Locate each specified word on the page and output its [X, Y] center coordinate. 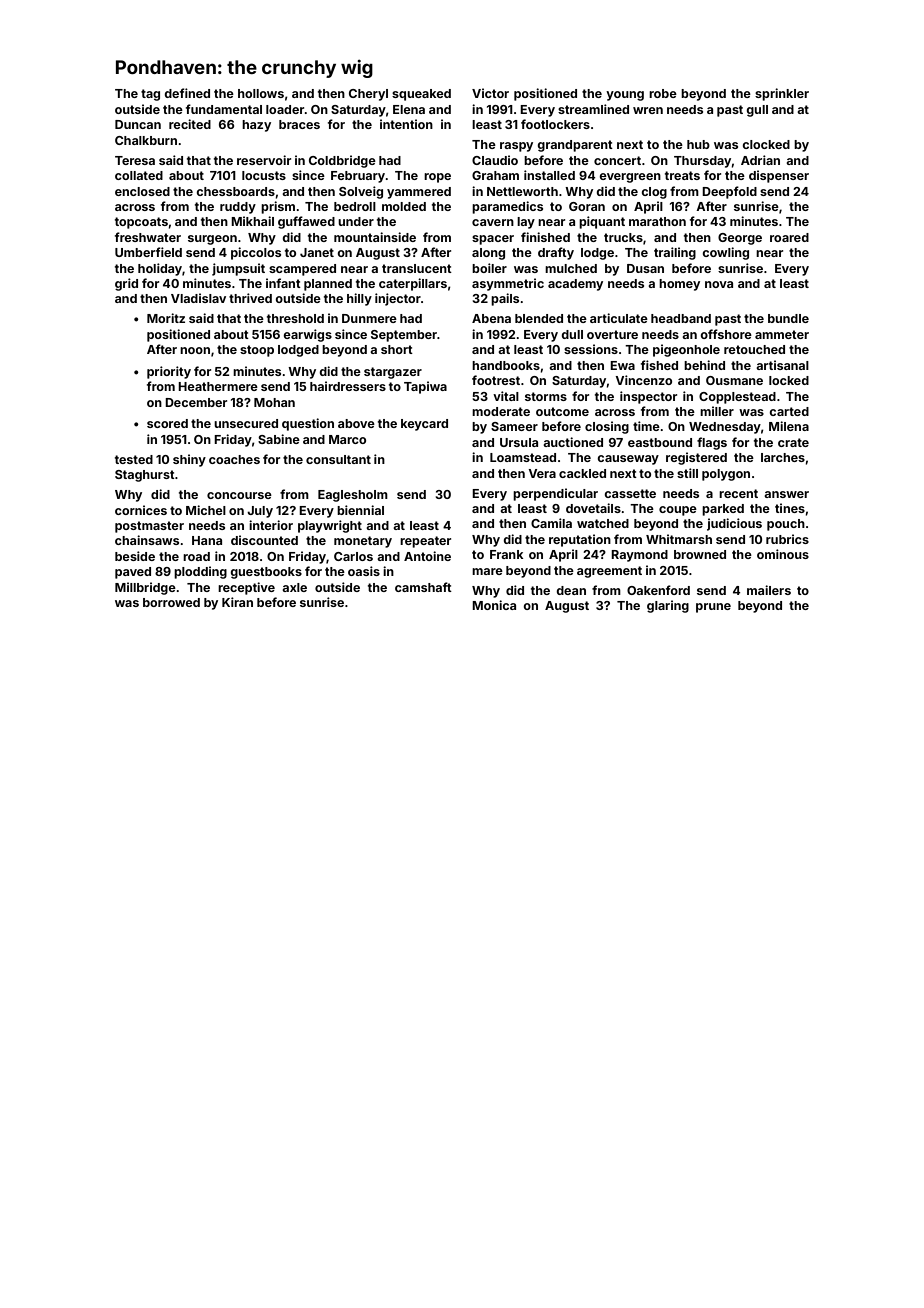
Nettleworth [522, 191]
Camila [551, 523]
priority [169, 372]
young [625, 96]
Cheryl [368, 95]
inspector [648, 397]
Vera [542, 473]
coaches [234, 459]
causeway [628, 460]
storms [546, 396]
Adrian [760, 160]
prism [278, 207]
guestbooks [266, 573]
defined [187, 93]
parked [723, 510]
